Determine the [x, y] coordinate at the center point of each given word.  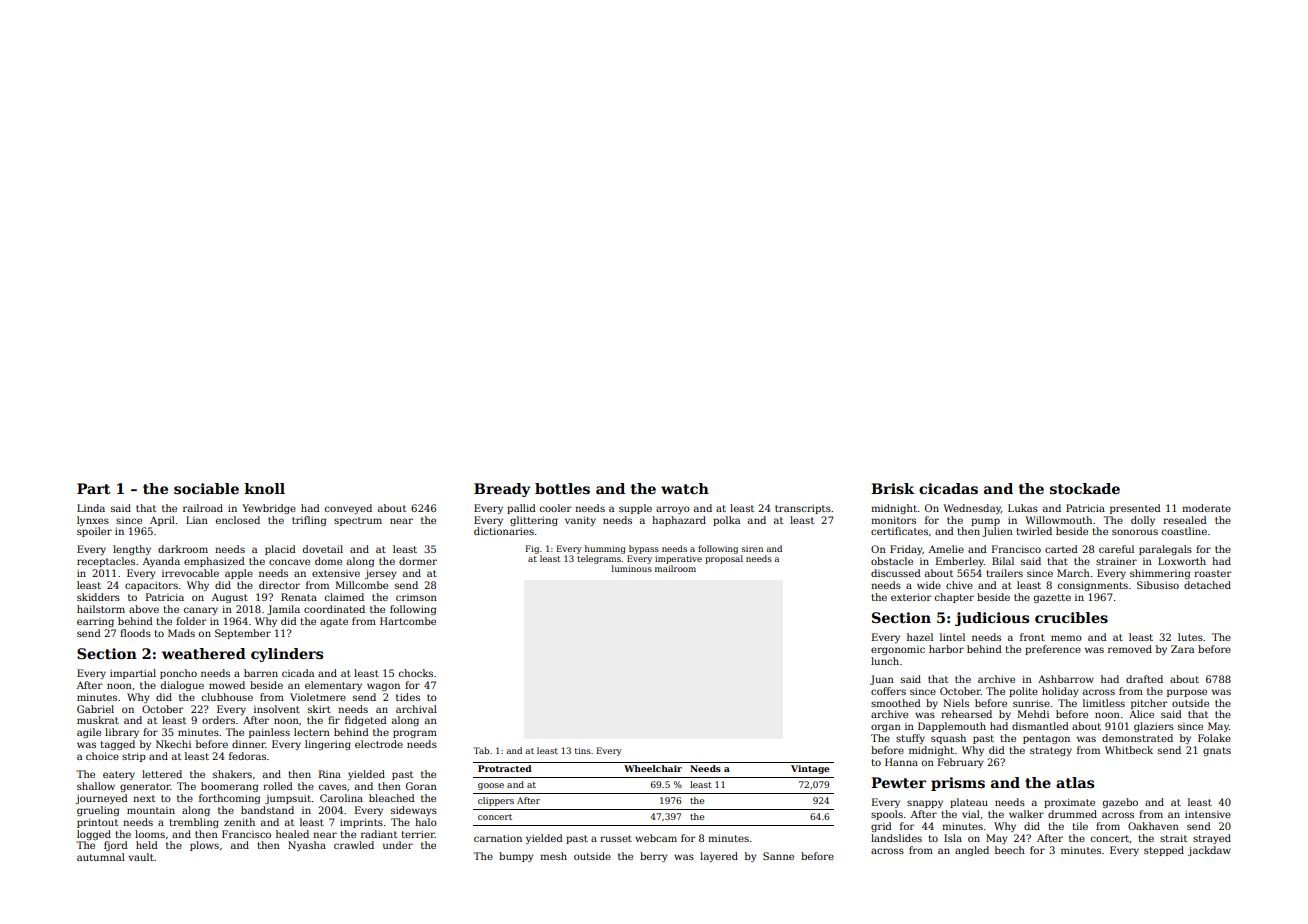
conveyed [348, 509]
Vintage [810, 769]
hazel [920, 637]
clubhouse [227, 697]
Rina [330, 774]
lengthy [132, 550]
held [147, 845]
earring [95, 622]
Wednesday [972, 509]
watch [685, 488]
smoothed [896, 703]
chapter [954, 598]
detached [1207, 585]
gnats [1217, 751]
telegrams [599, 559]
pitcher [1149, 704]
